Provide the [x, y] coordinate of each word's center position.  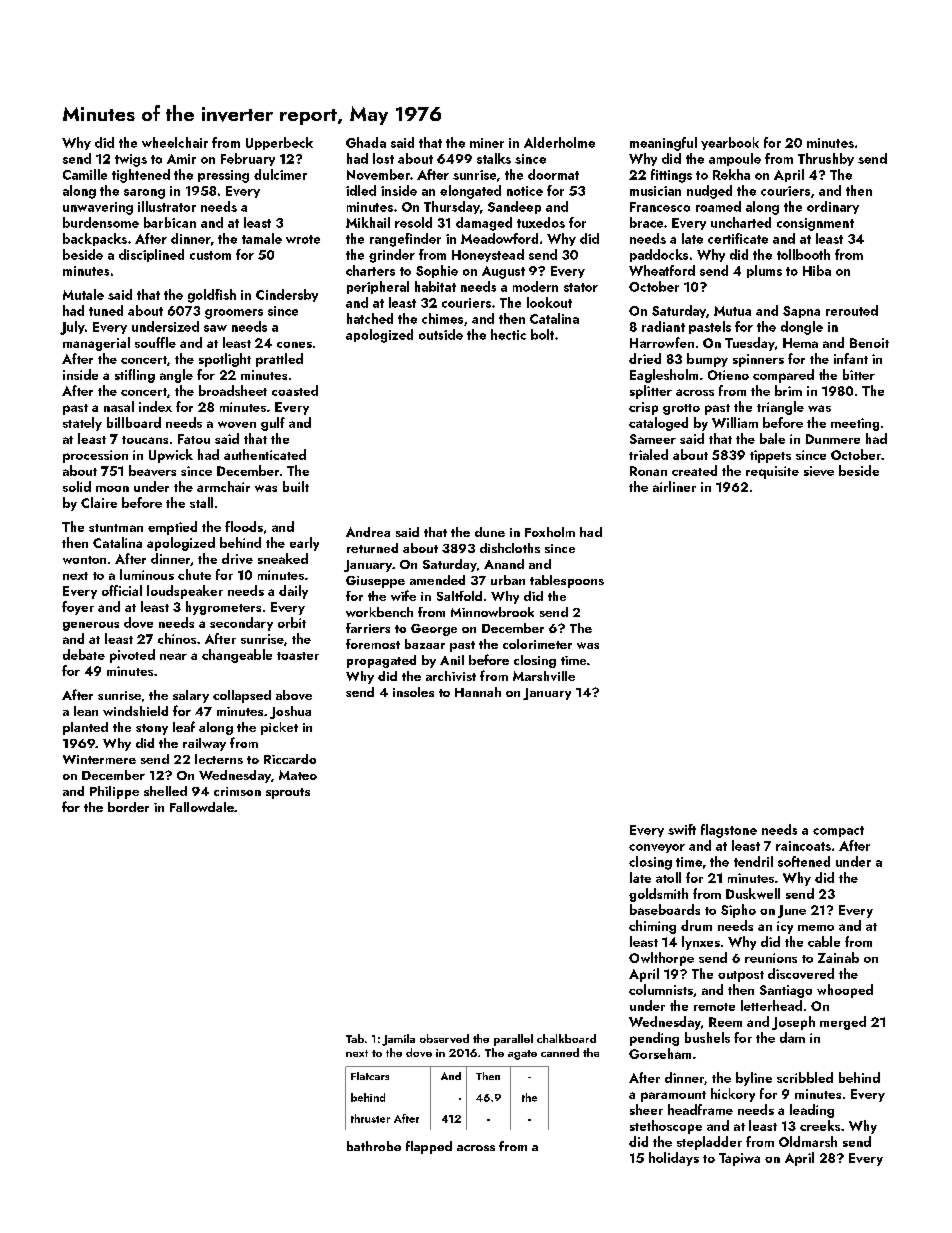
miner [487, 143]
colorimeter [537, 644]
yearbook [730, 143]
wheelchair [175, 142]
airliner [674, 486]
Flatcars [370, 1076]
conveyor [657, 848]
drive [237, 558]
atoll [668, 877]
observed [444, 1038]
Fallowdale [202, 807]
